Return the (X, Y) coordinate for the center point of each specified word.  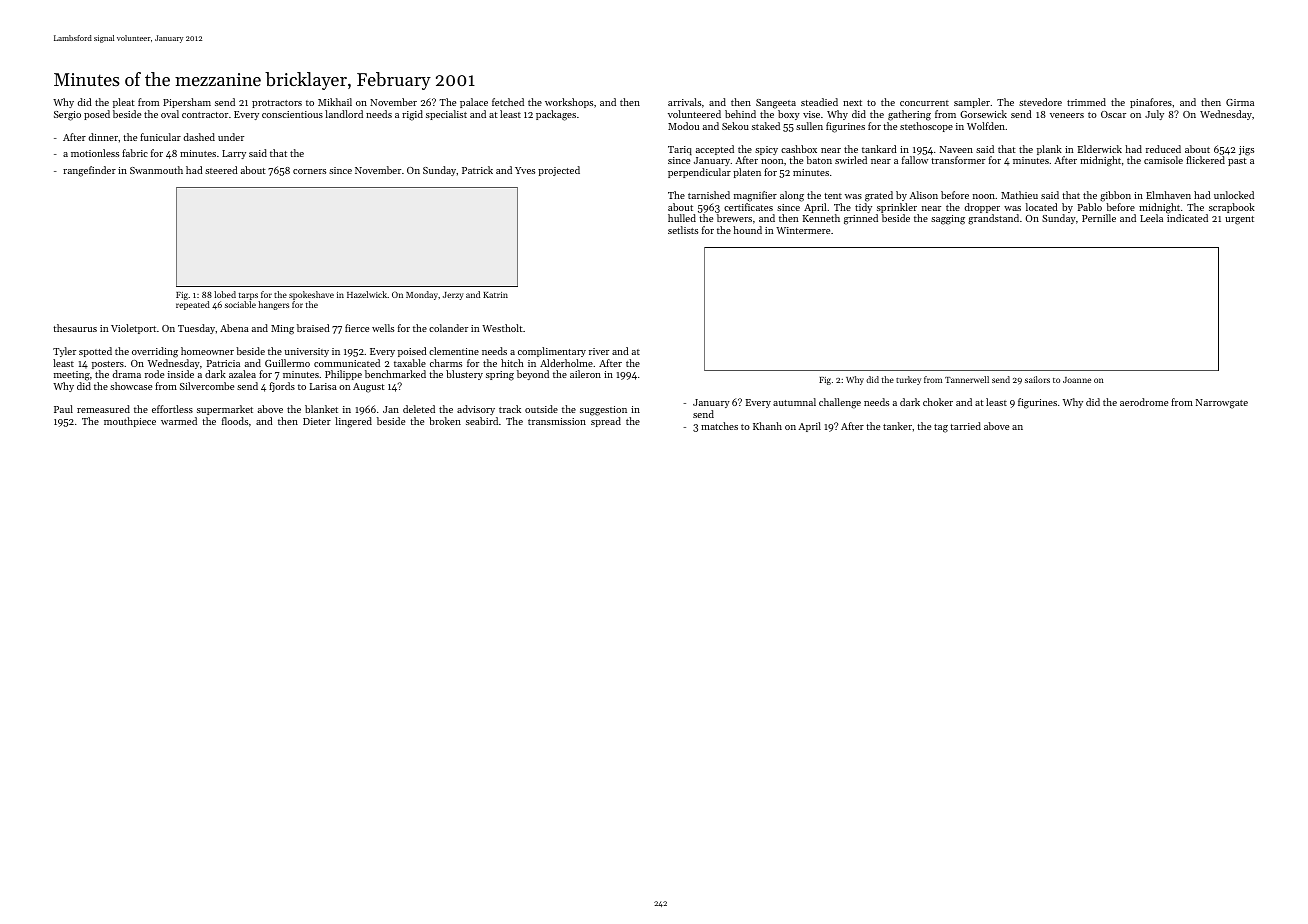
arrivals (684, 102)
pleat (124, 103)
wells (383, 328)
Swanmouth (156, 170)
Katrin (495, 295)
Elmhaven (1168, 195)
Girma (1240, 102)
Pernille (1099, 218)
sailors (1037, 379)
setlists (683, 230)
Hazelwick (367, 294)
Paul (63, 409)
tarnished (709, 195)
